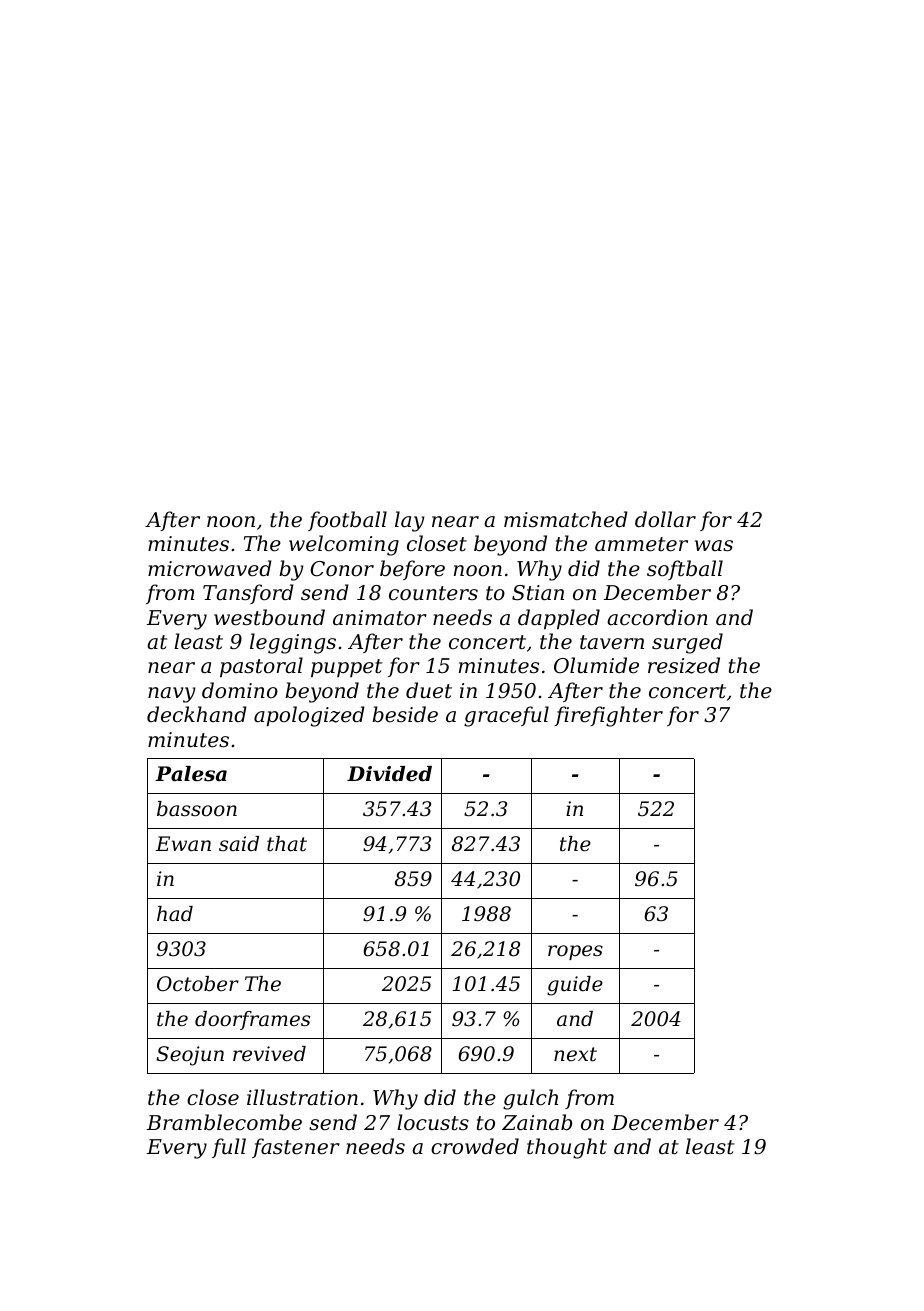  What do you see at coordinates (575, 952) in the screenshot?
I see `ropes` at bounding box center [575, 952].
